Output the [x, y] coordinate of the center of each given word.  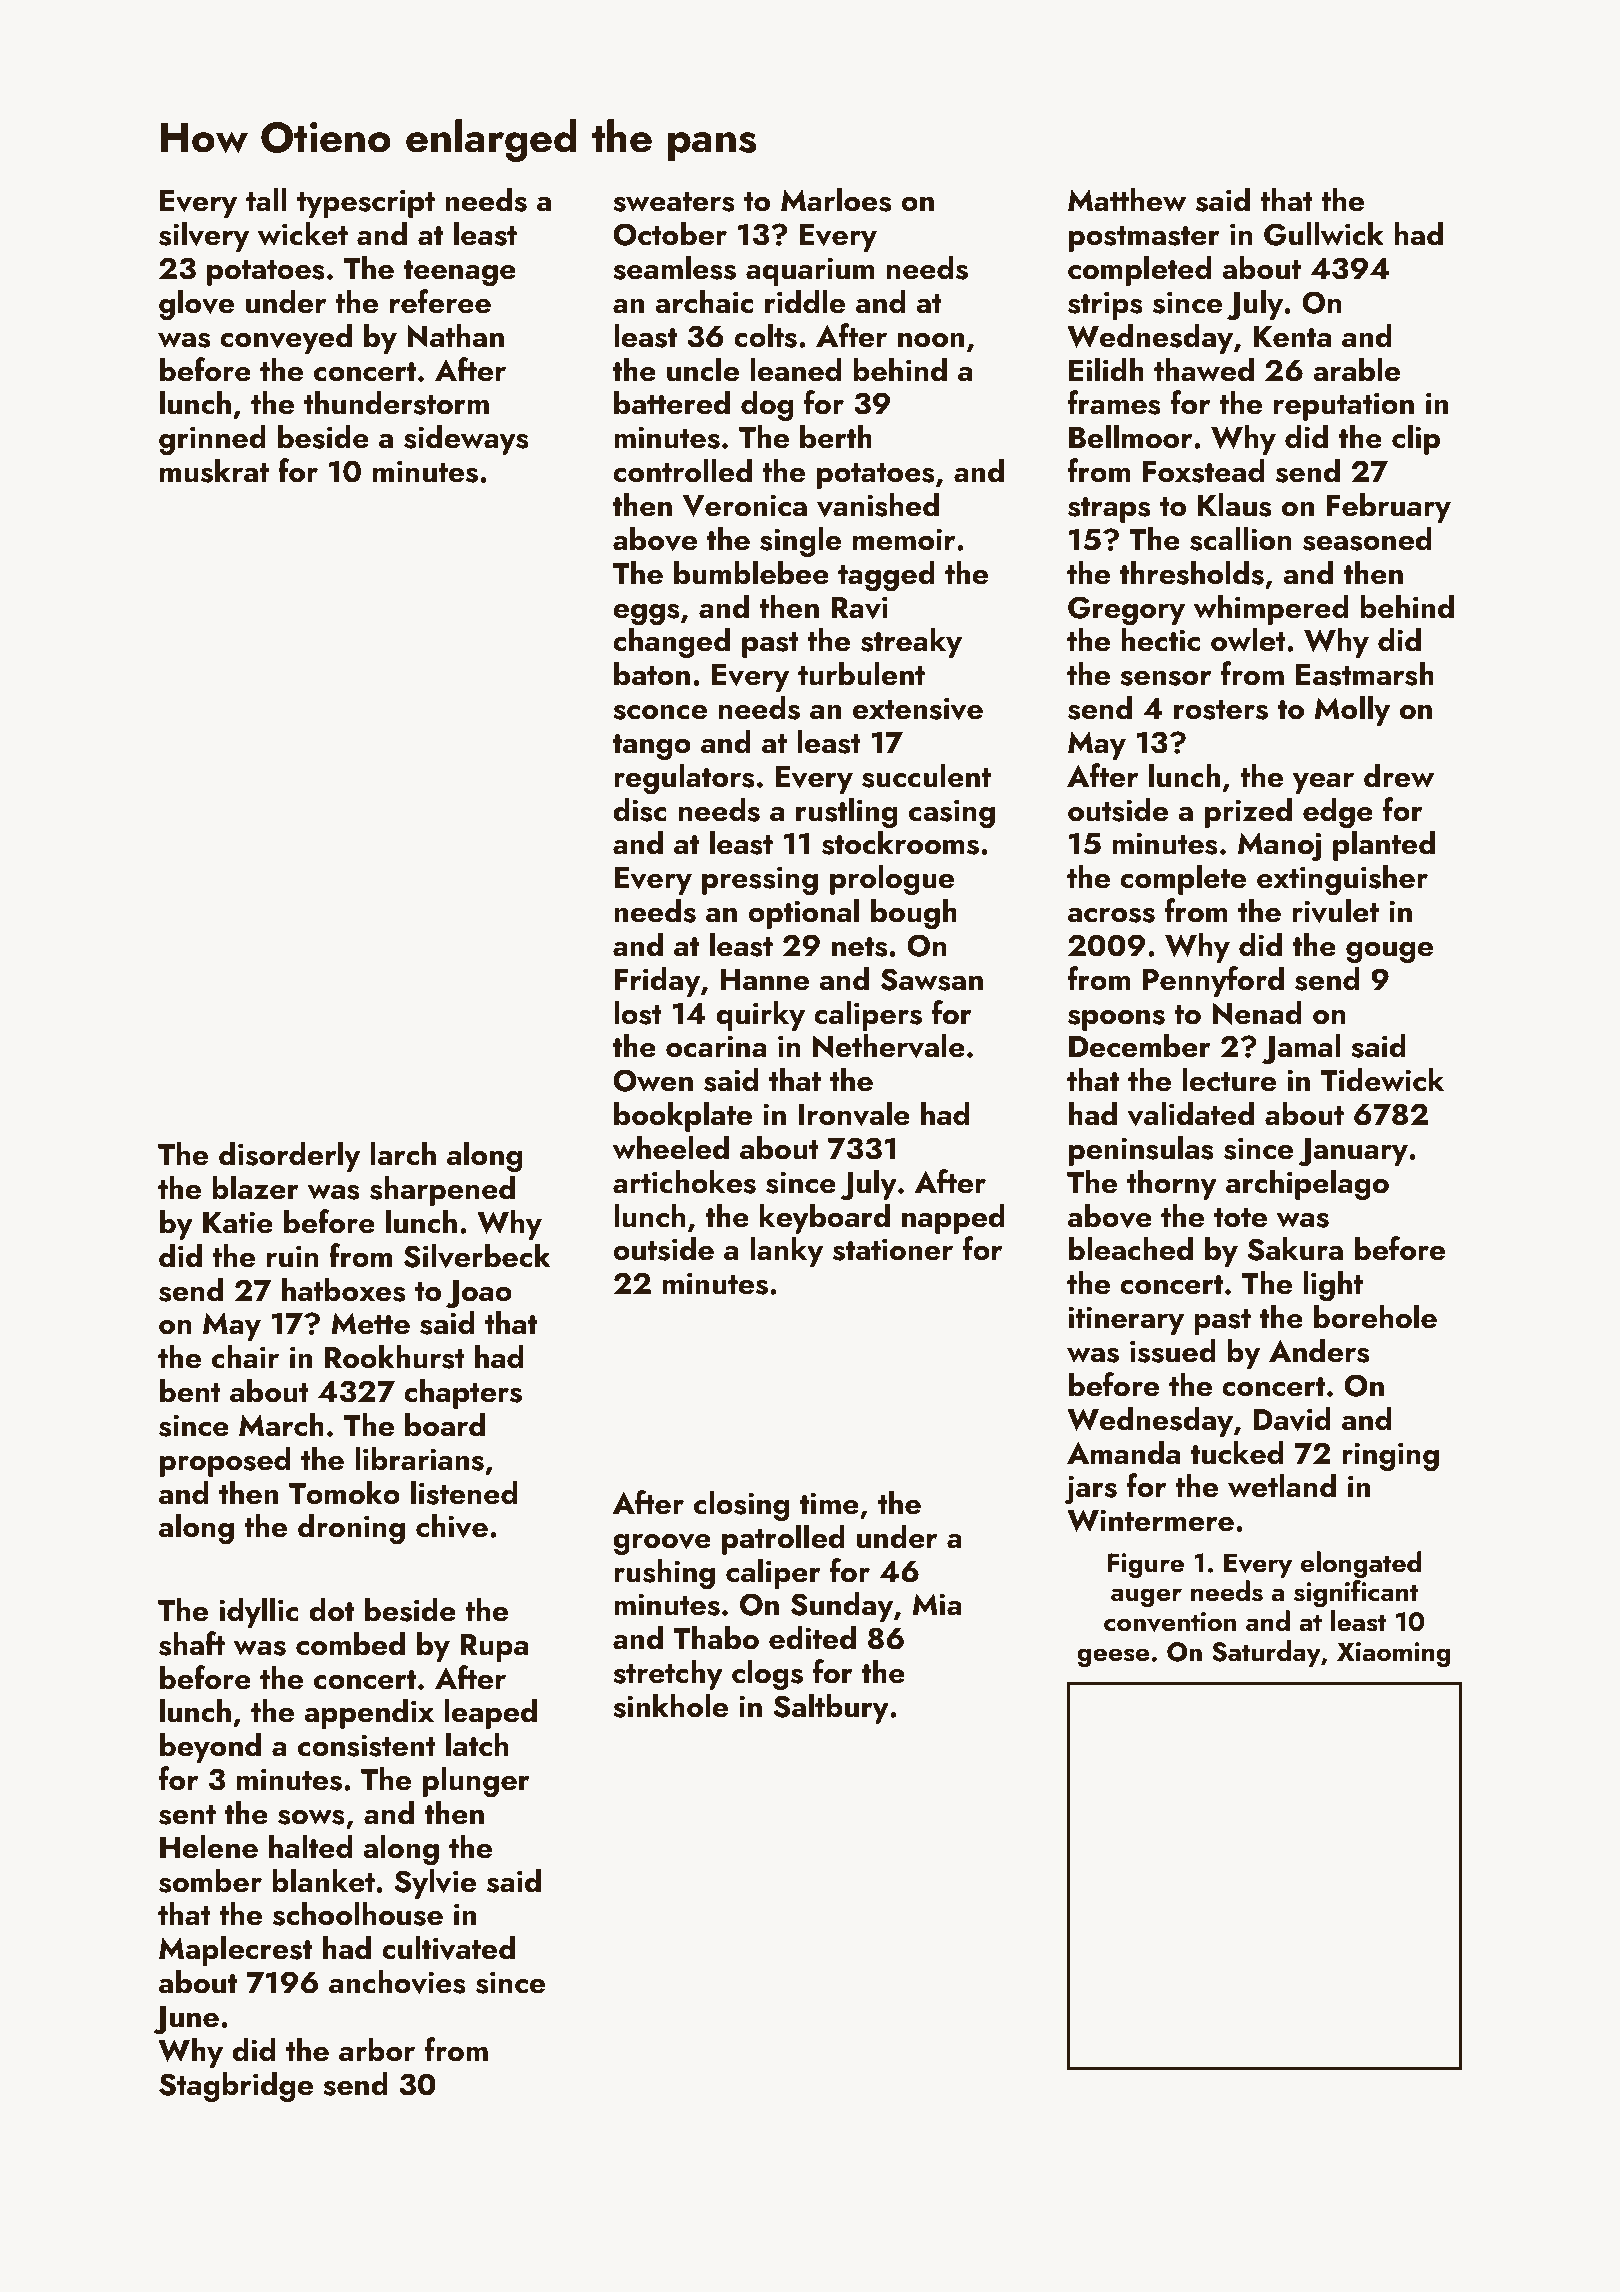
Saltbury [831, 1708]
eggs [646, 614]
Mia [937, 1604]
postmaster [1144, 239]
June [186, 2020]
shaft [192, 1643]
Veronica [744, 505]
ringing [1390, 1456]
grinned [212, 439]
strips [1105, 305]
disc [640, 809]
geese [1113, 1658]
